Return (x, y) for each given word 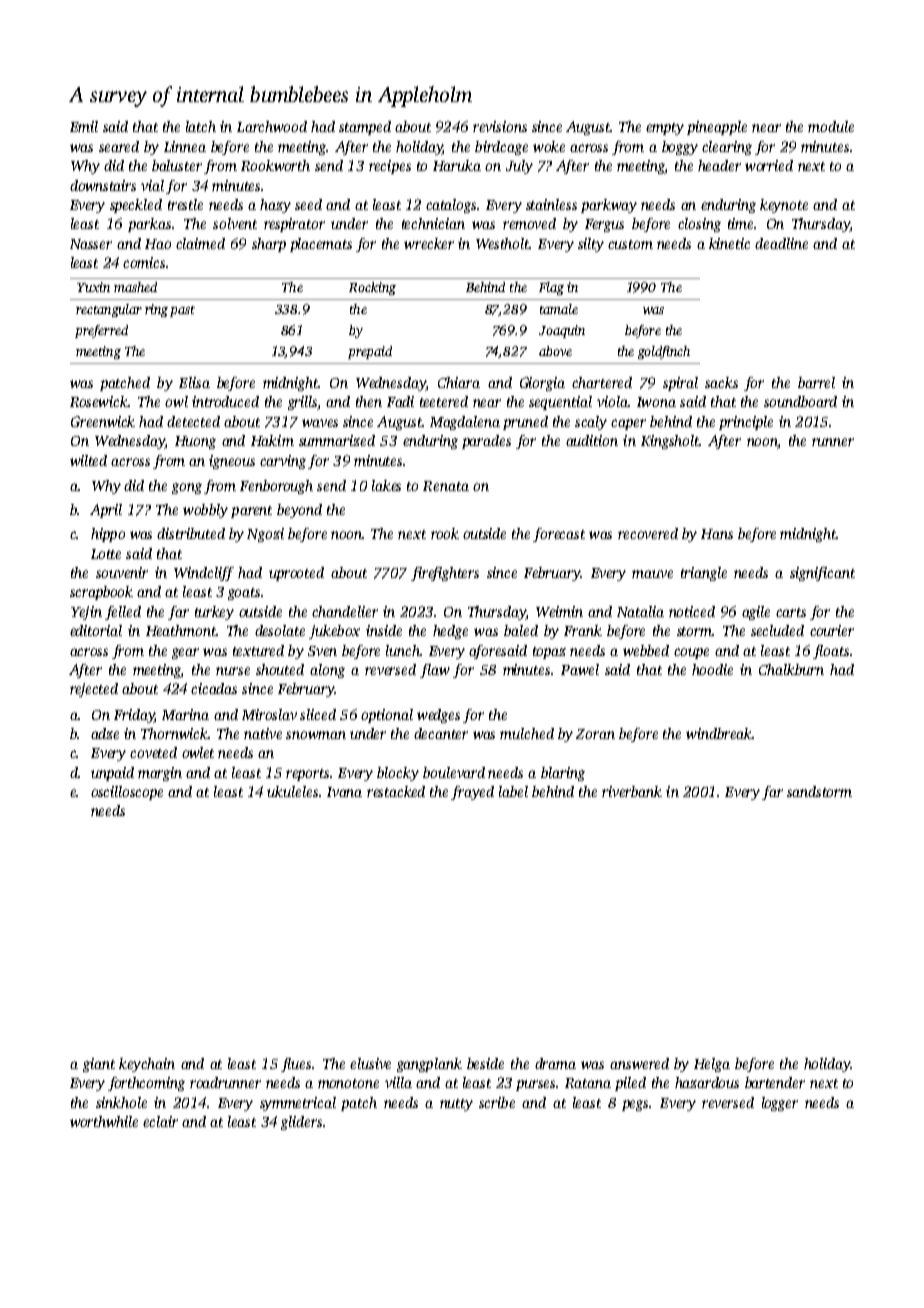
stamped (365, 128)
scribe (497, 1102)
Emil (84, 126)
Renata (446, 486)
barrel (816, 382)
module (831, 126)
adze (105, 733)
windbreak (719, 733)
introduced (225, 401)
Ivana (344, 792)
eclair (160, 1121)
